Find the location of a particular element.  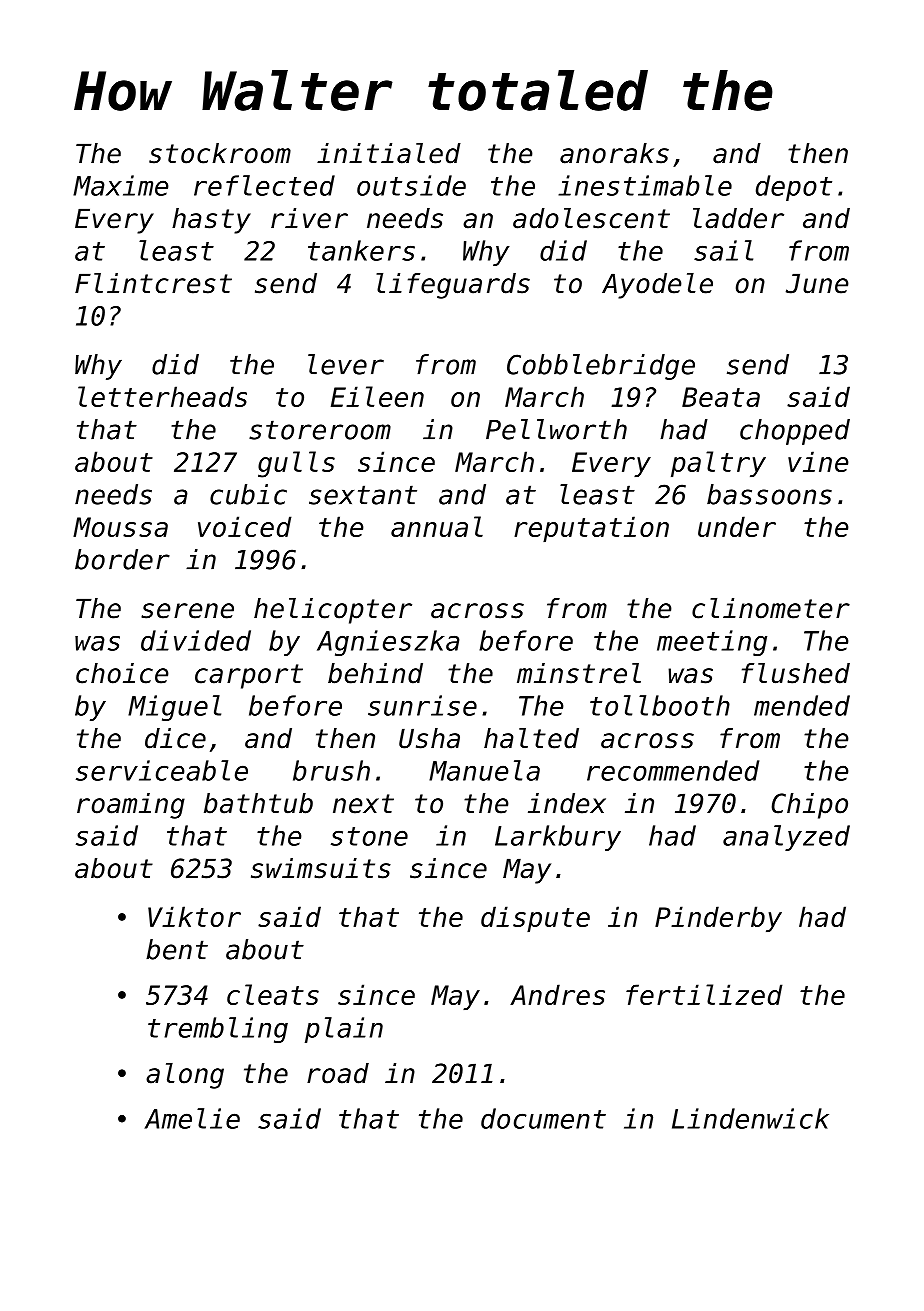

Eileen is located at coordinates (377, 396).
